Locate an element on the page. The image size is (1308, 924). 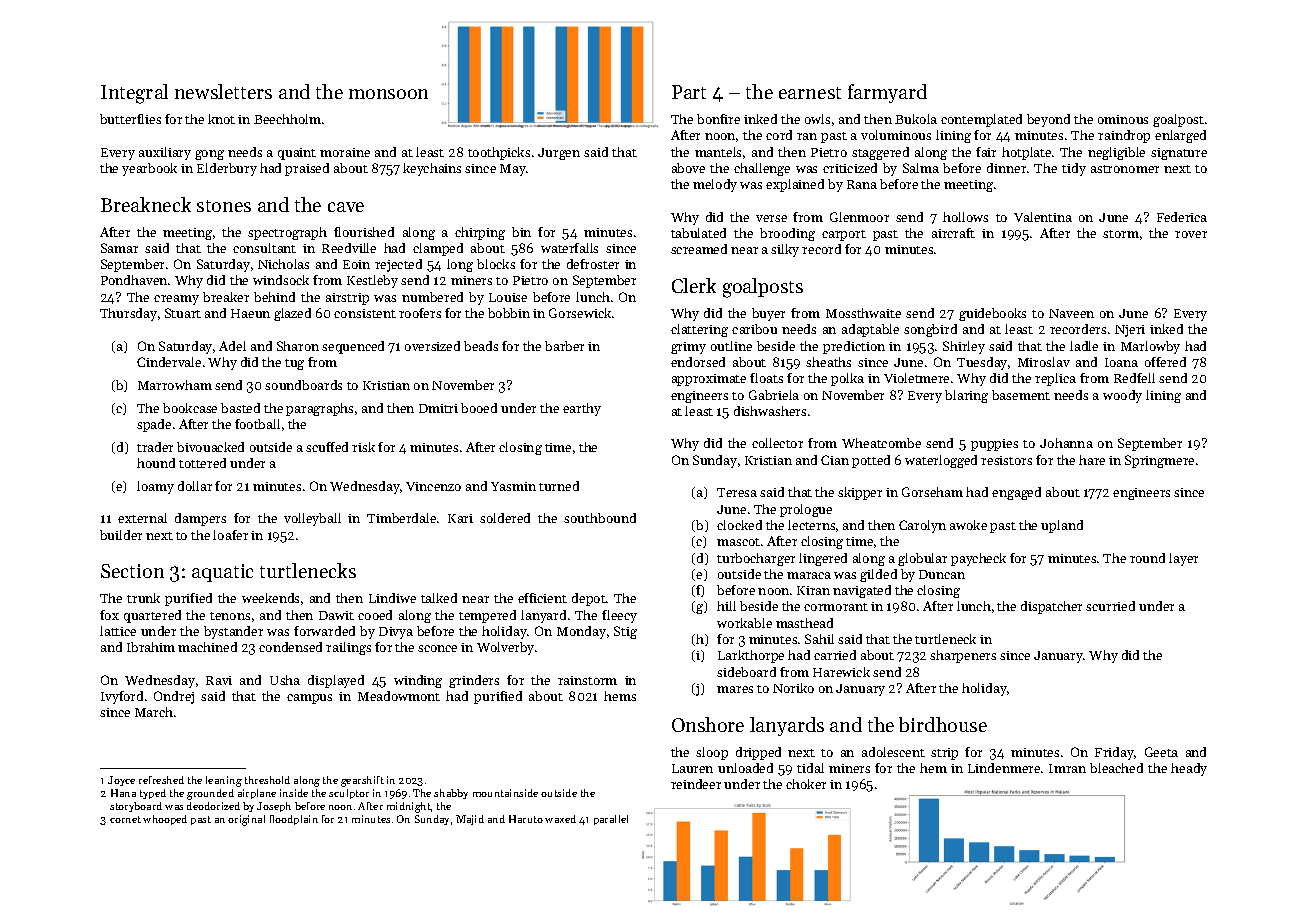
songbird is located at coordinates (930, 330).
